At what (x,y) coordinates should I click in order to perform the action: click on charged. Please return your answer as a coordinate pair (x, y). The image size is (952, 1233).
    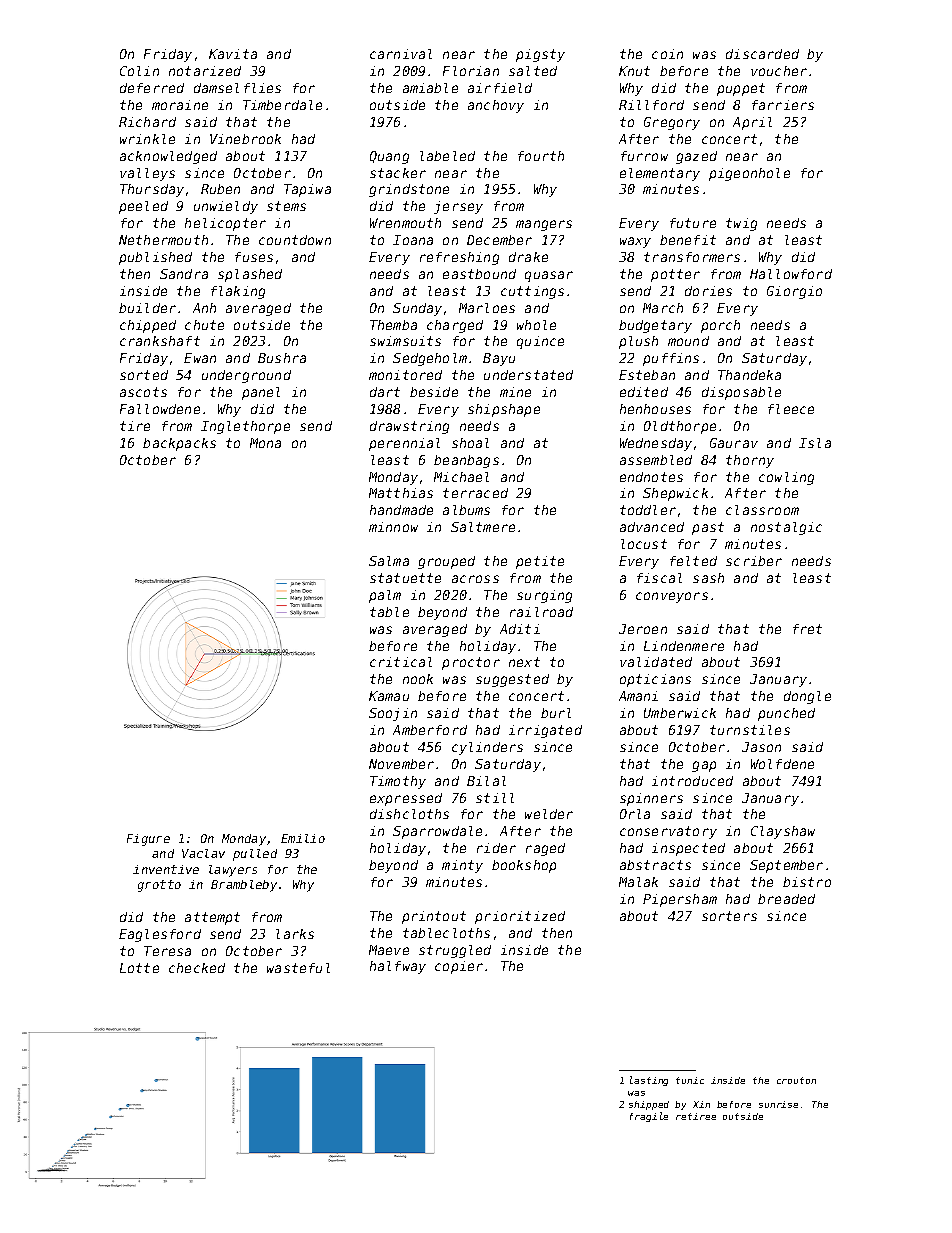
    Looking at the image, I should click on (455, 326).
